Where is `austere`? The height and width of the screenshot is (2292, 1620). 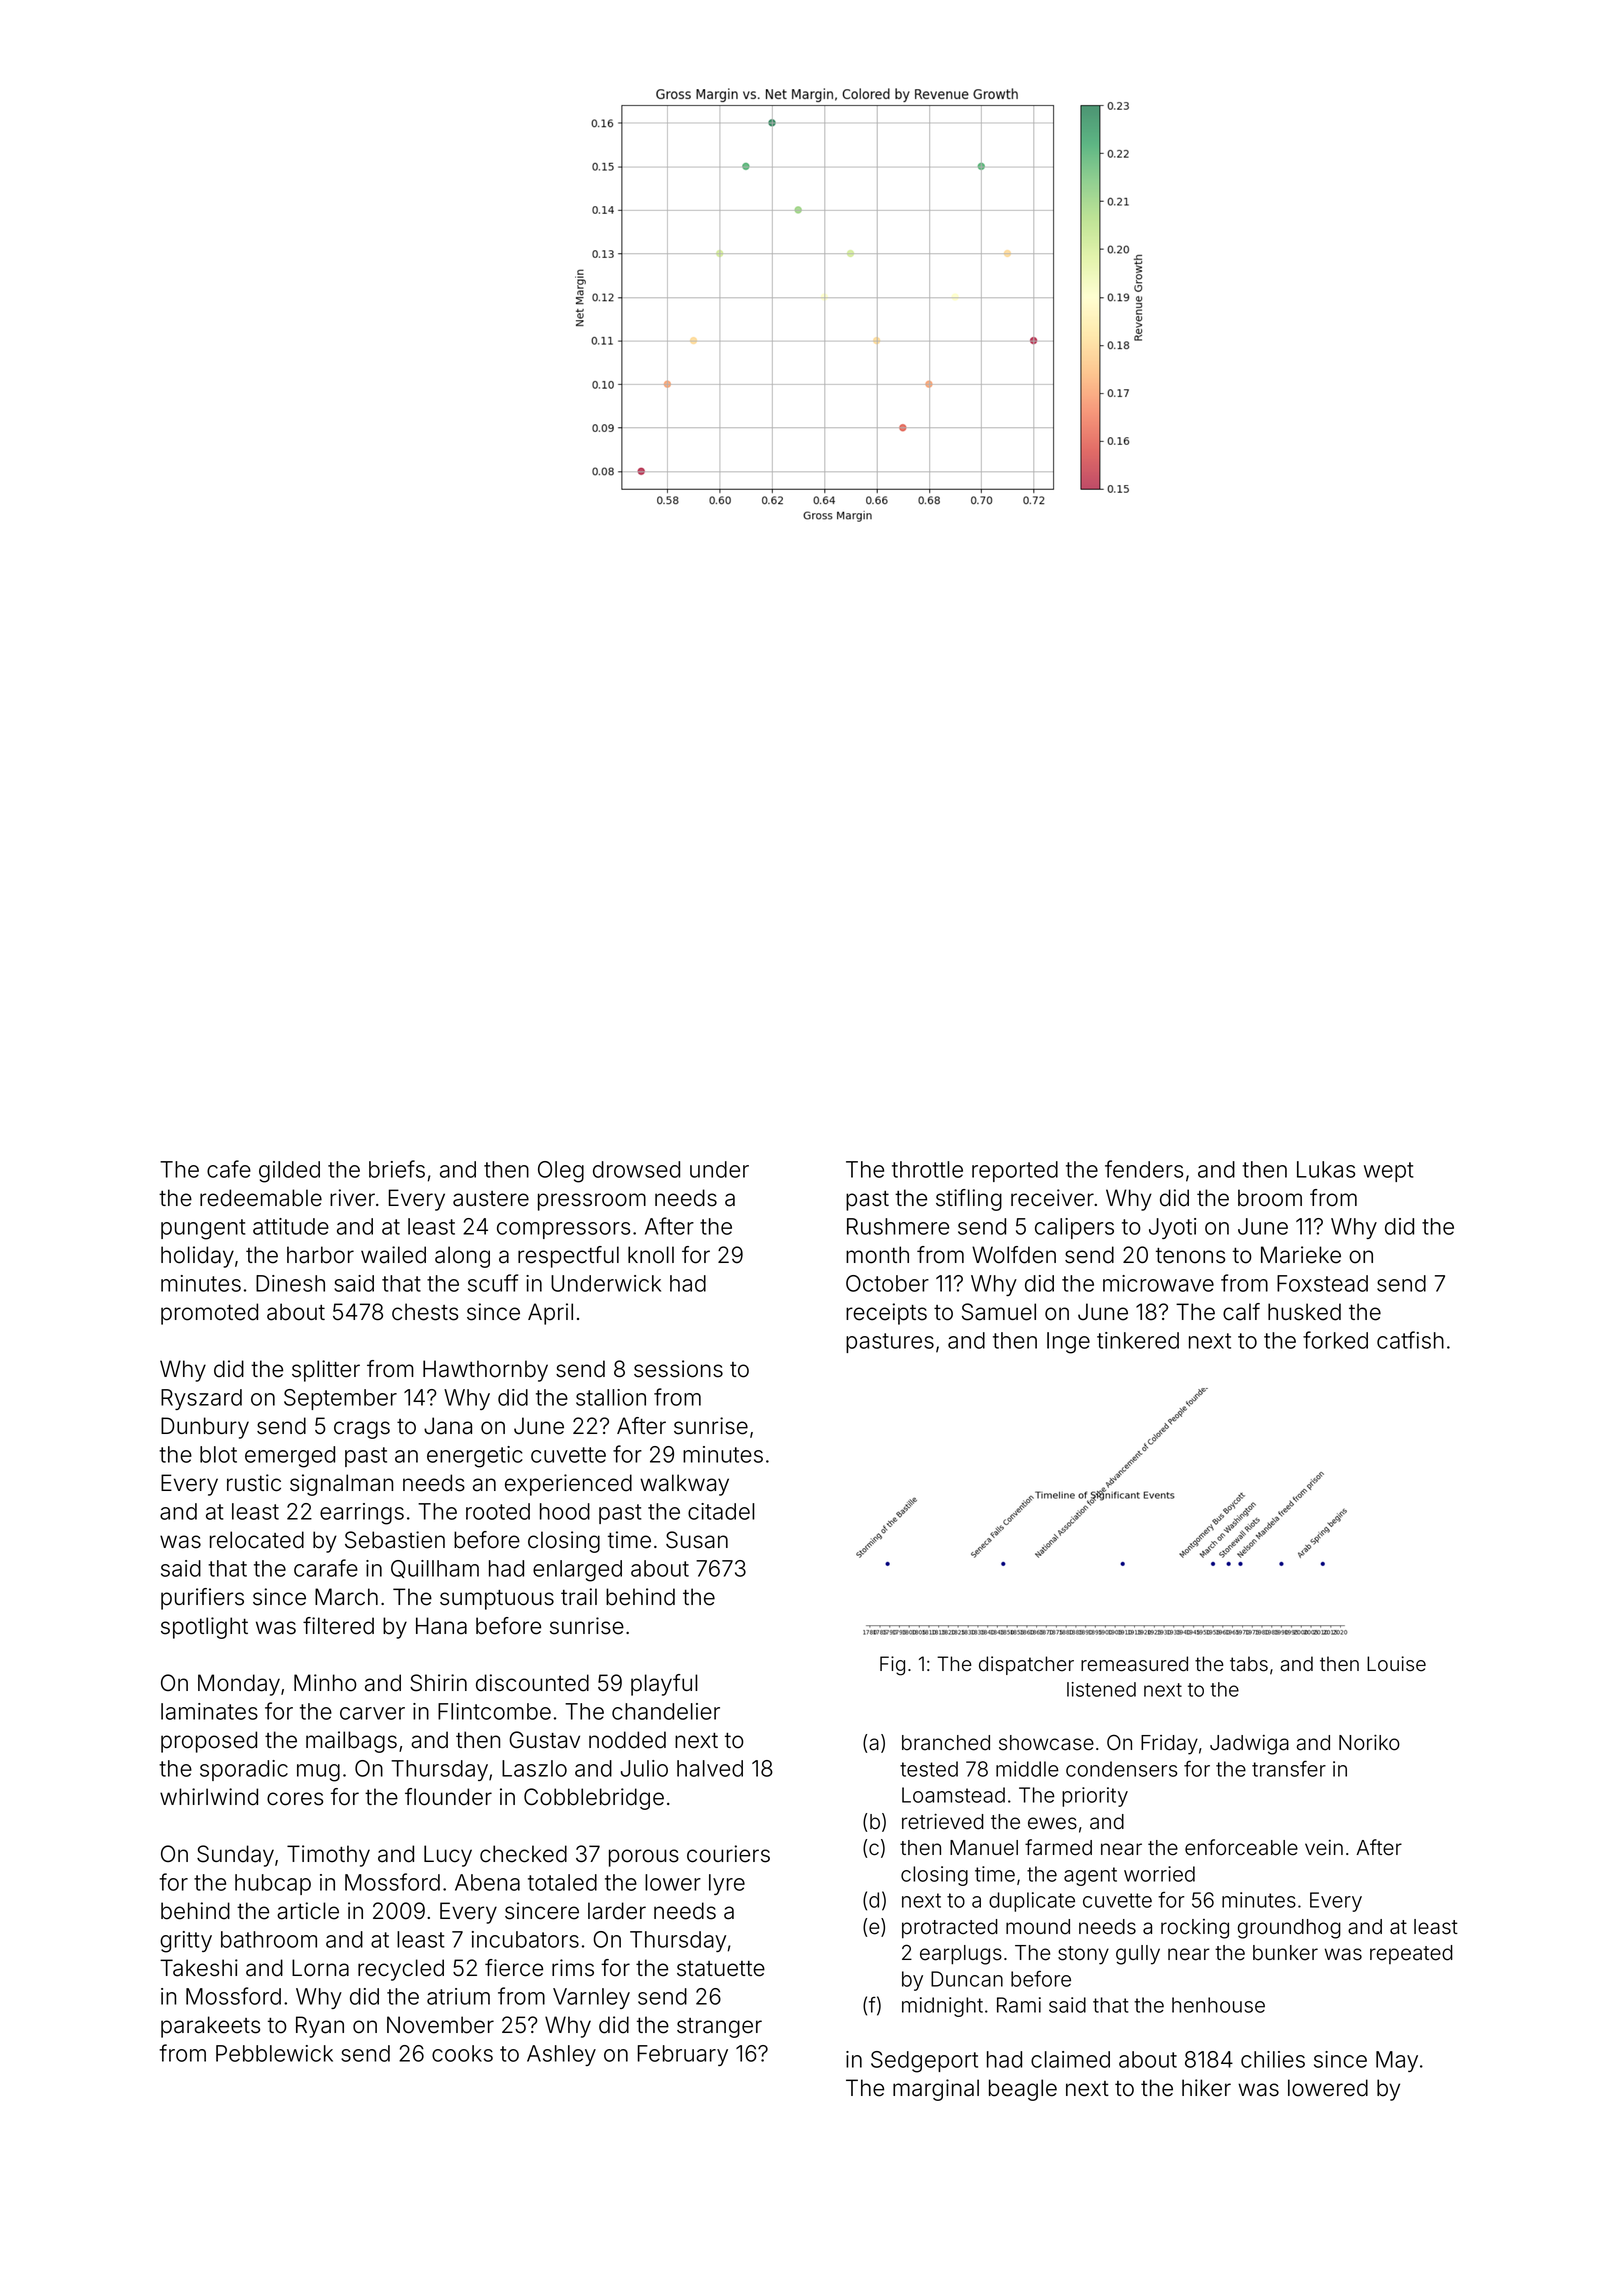 austere is located at coordinates (491, 1199).
